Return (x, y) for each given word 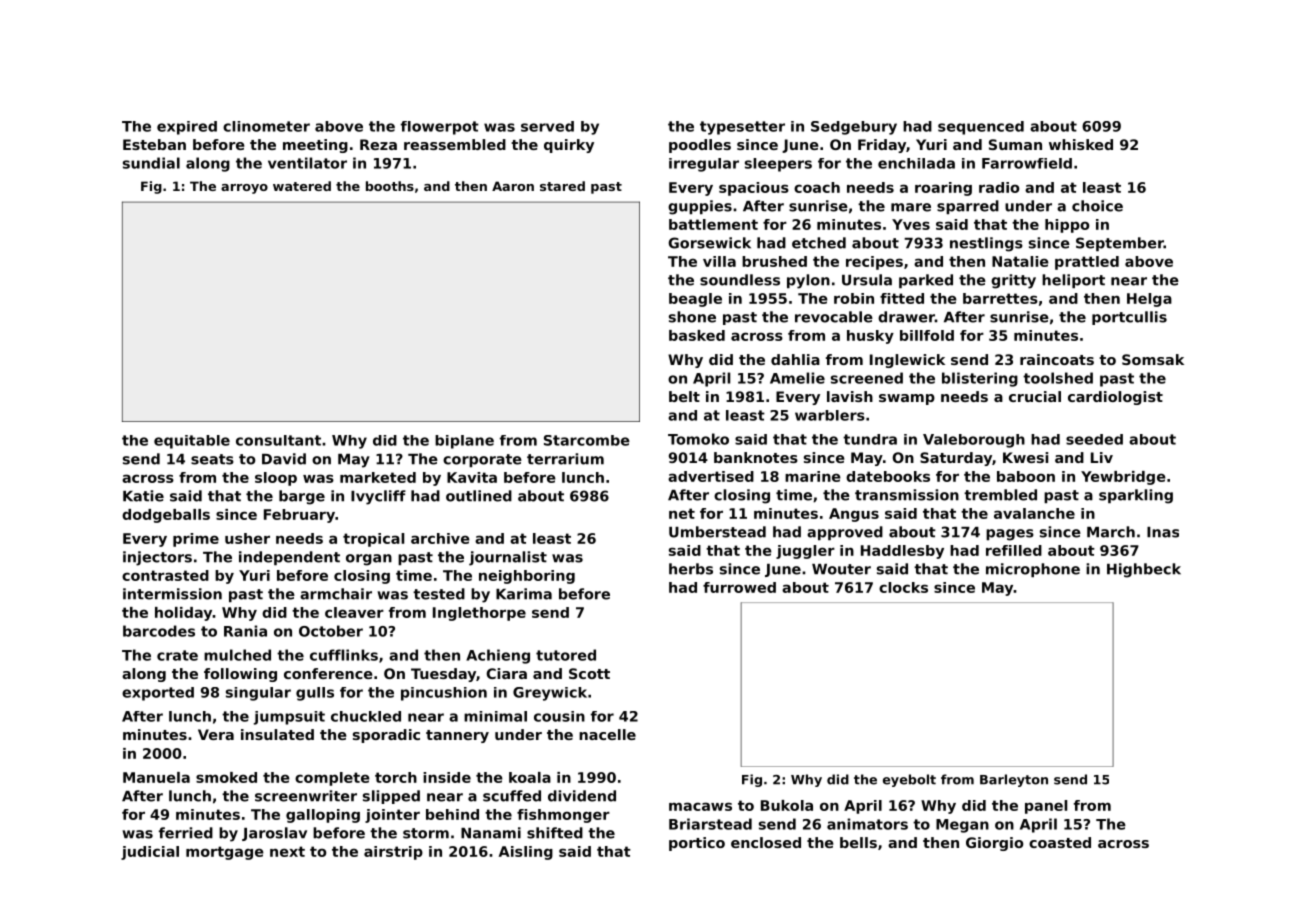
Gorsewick (710, 243)
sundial (151, 163)
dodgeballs (166, 516)
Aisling (526, 853)
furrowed (739, 587)
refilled (1014, 550)
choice (1097, 206)
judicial (150, 853)
